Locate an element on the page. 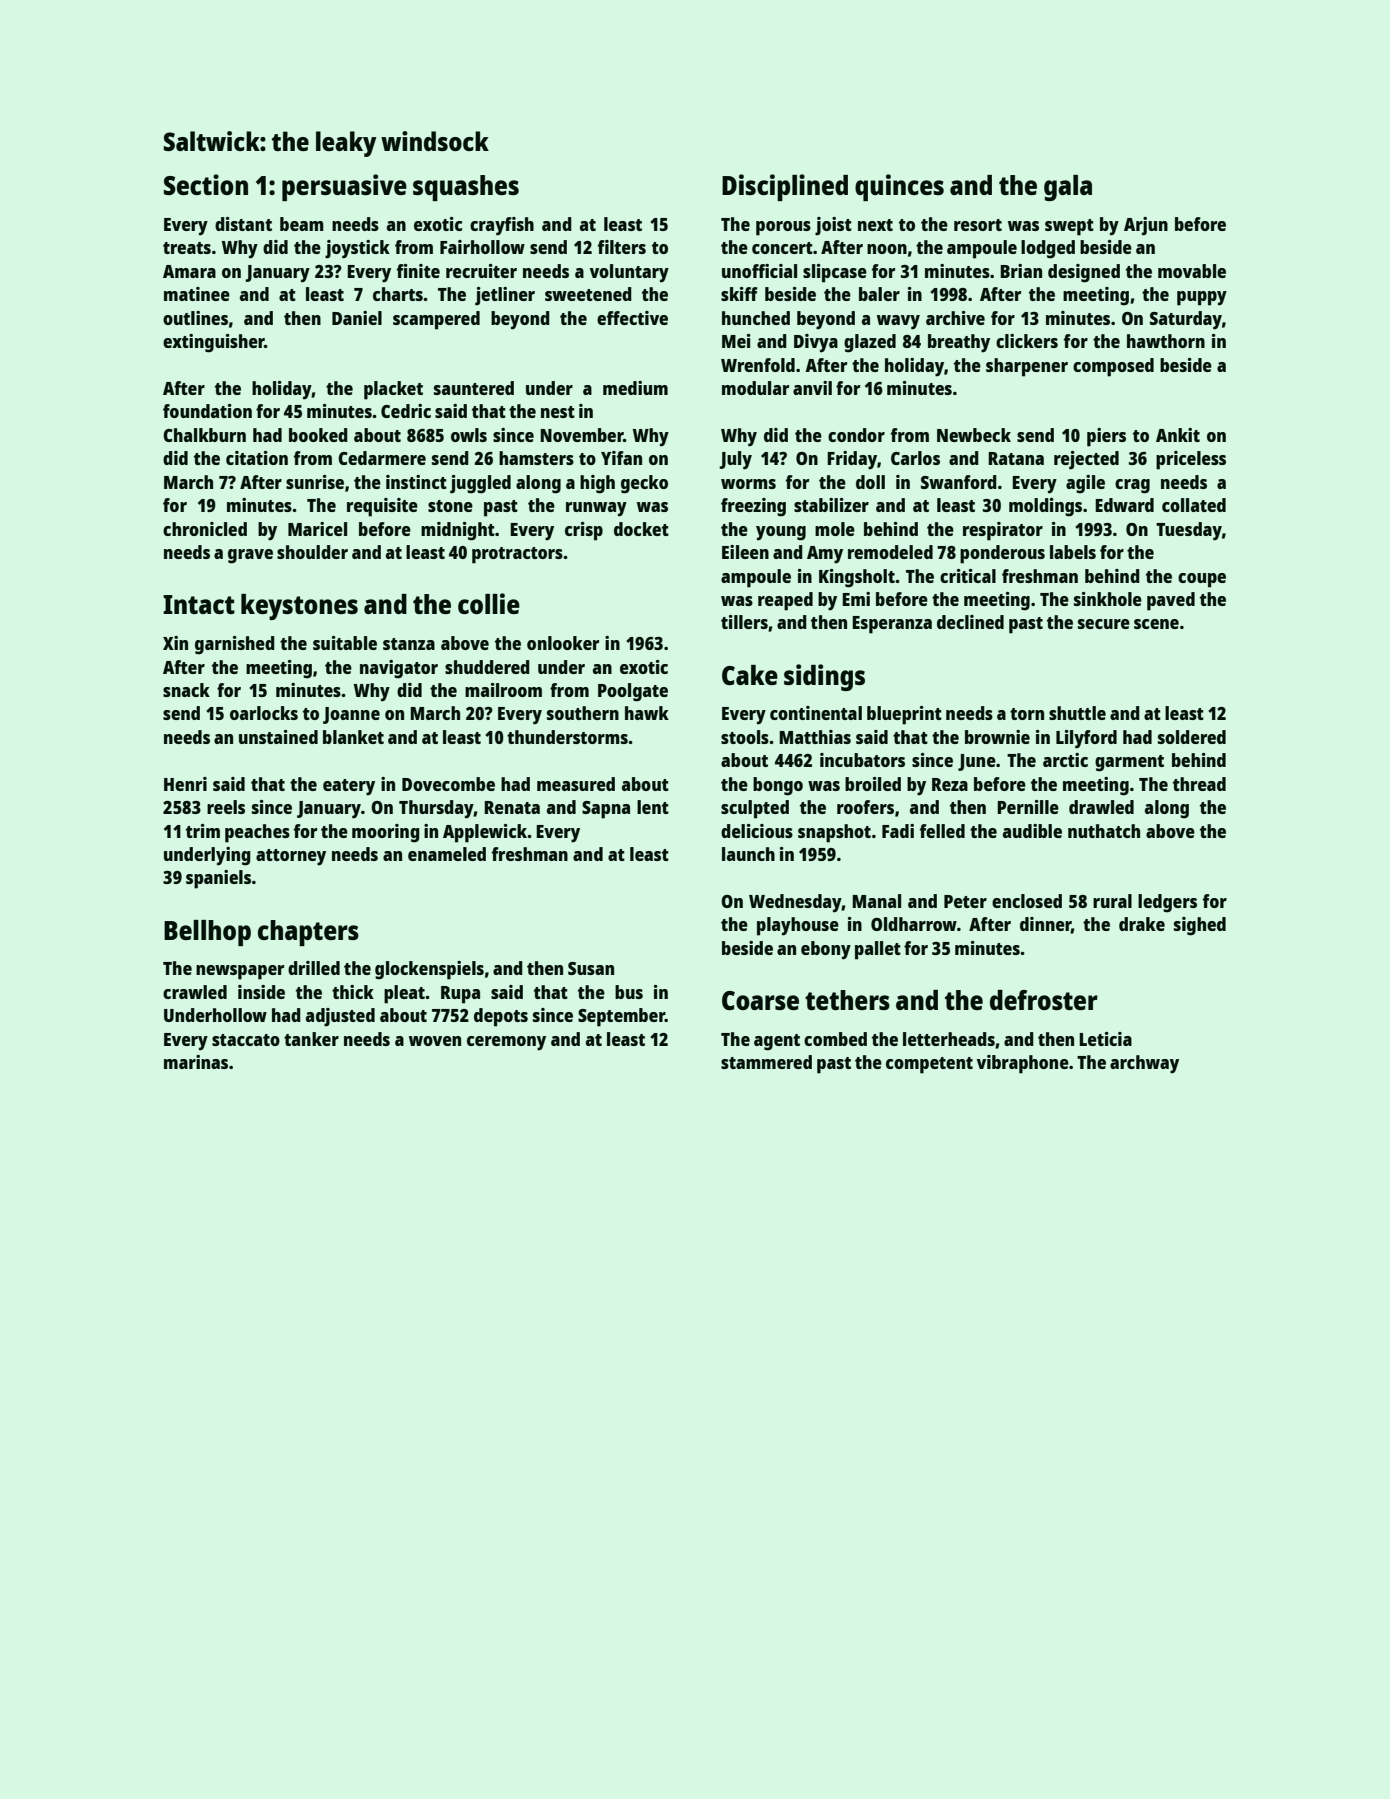 The image size is (1390, 1799). Xin is located at coordinates (175, 643).
